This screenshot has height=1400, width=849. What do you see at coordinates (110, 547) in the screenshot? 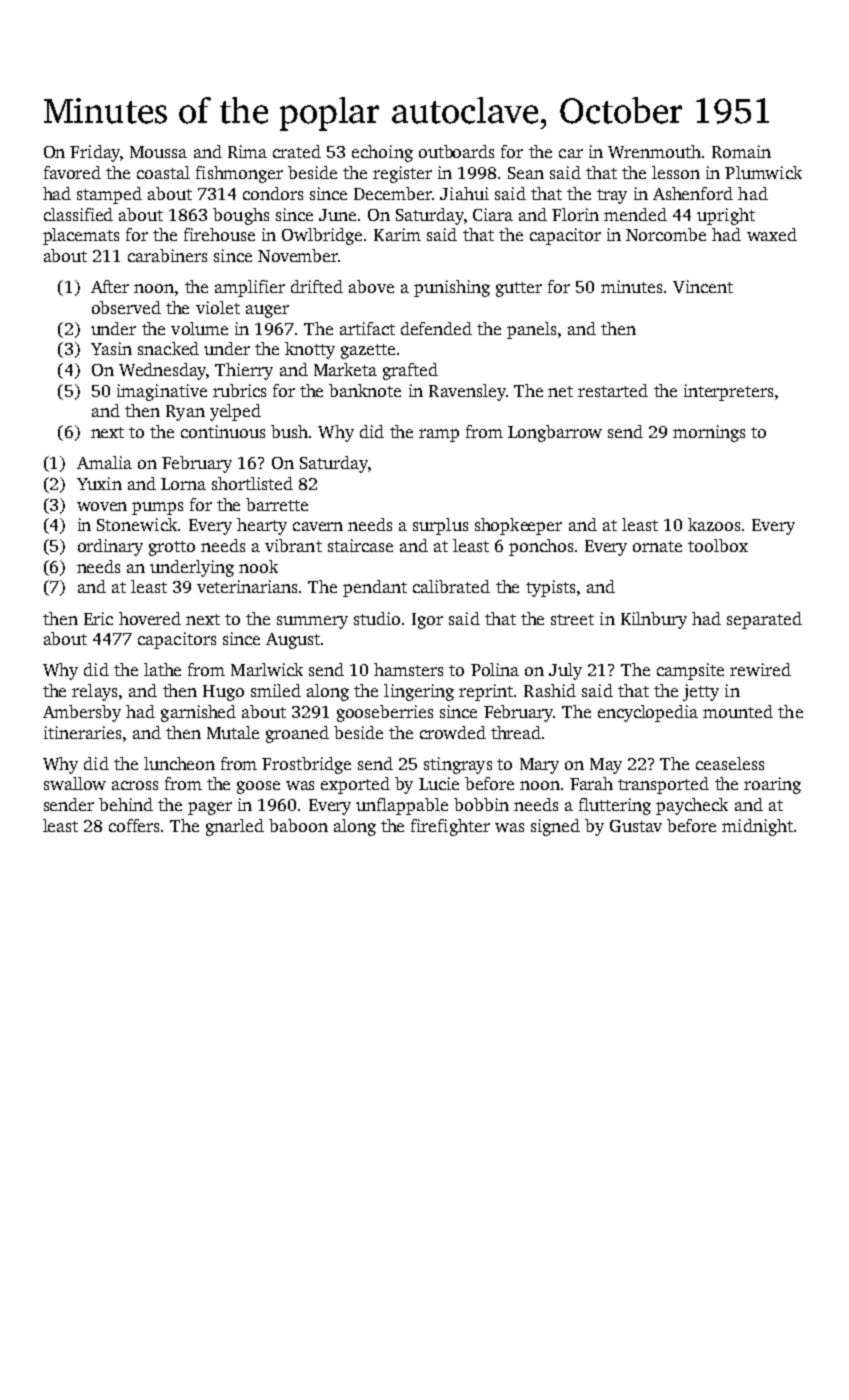
I see `ordinary` at bounding box center [110, 547].
